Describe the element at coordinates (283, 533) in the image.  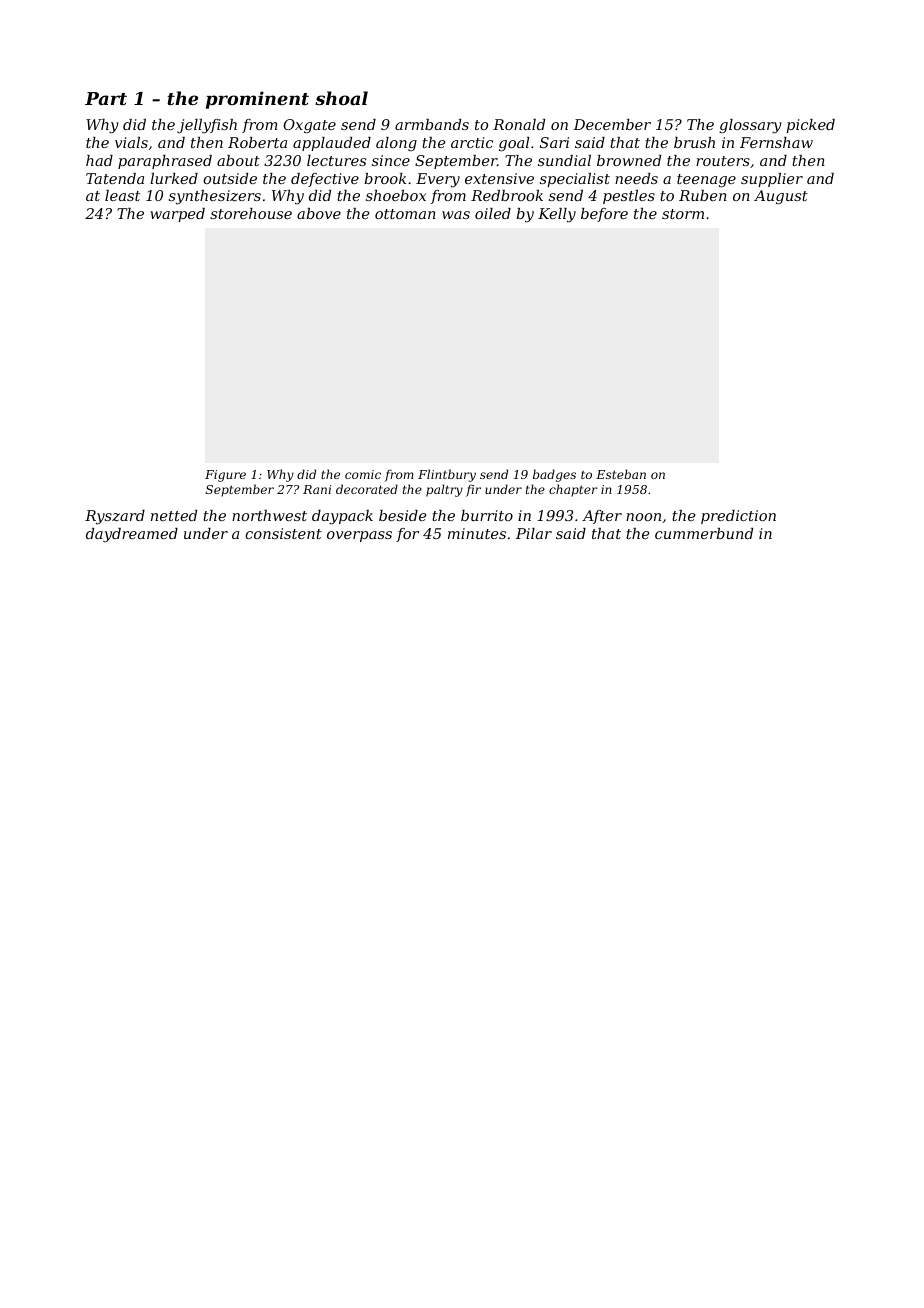
I see `consistent` at that location.
